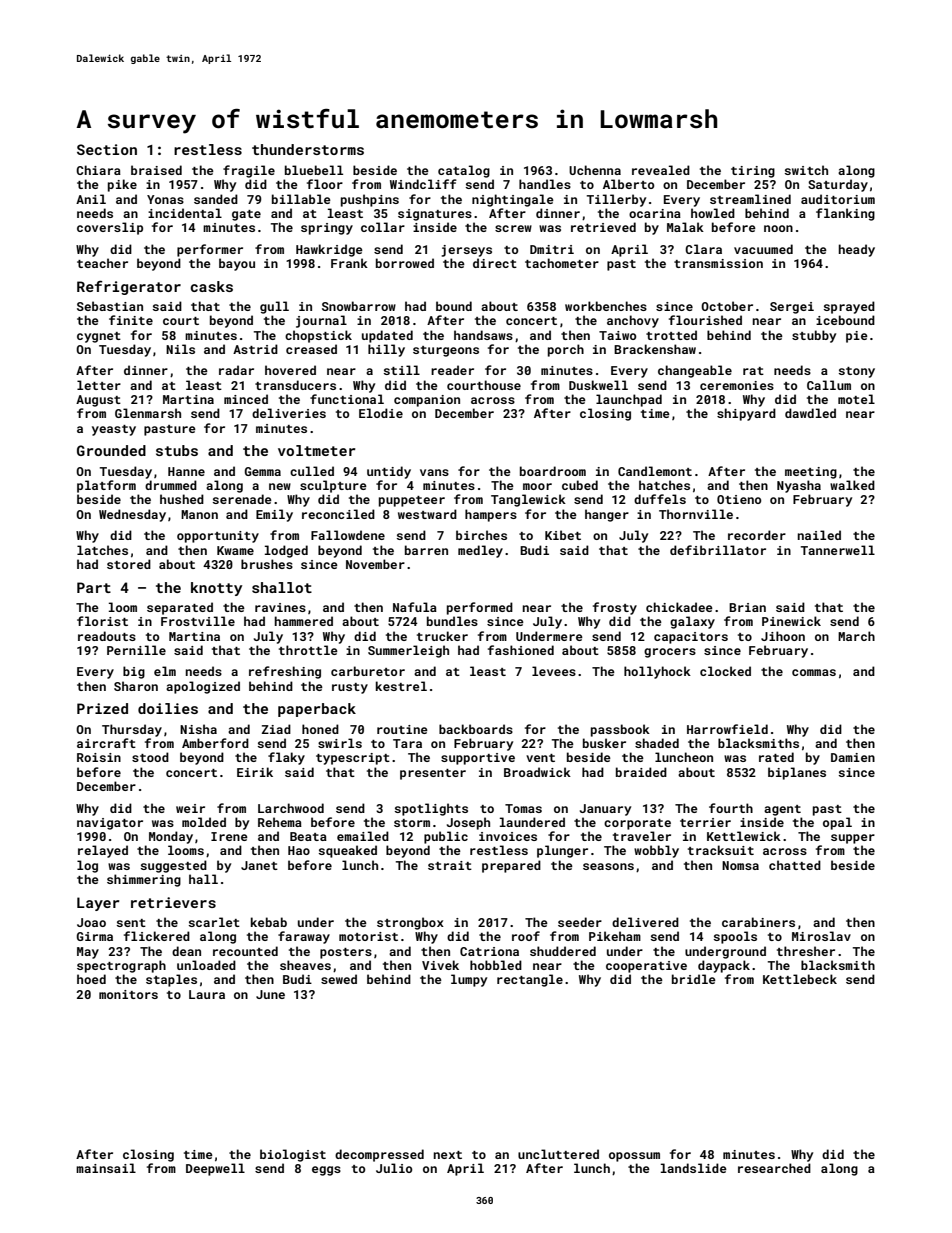 This document has width=952, height=1233. I want to click on uncluttered, so click(558, 1154).
